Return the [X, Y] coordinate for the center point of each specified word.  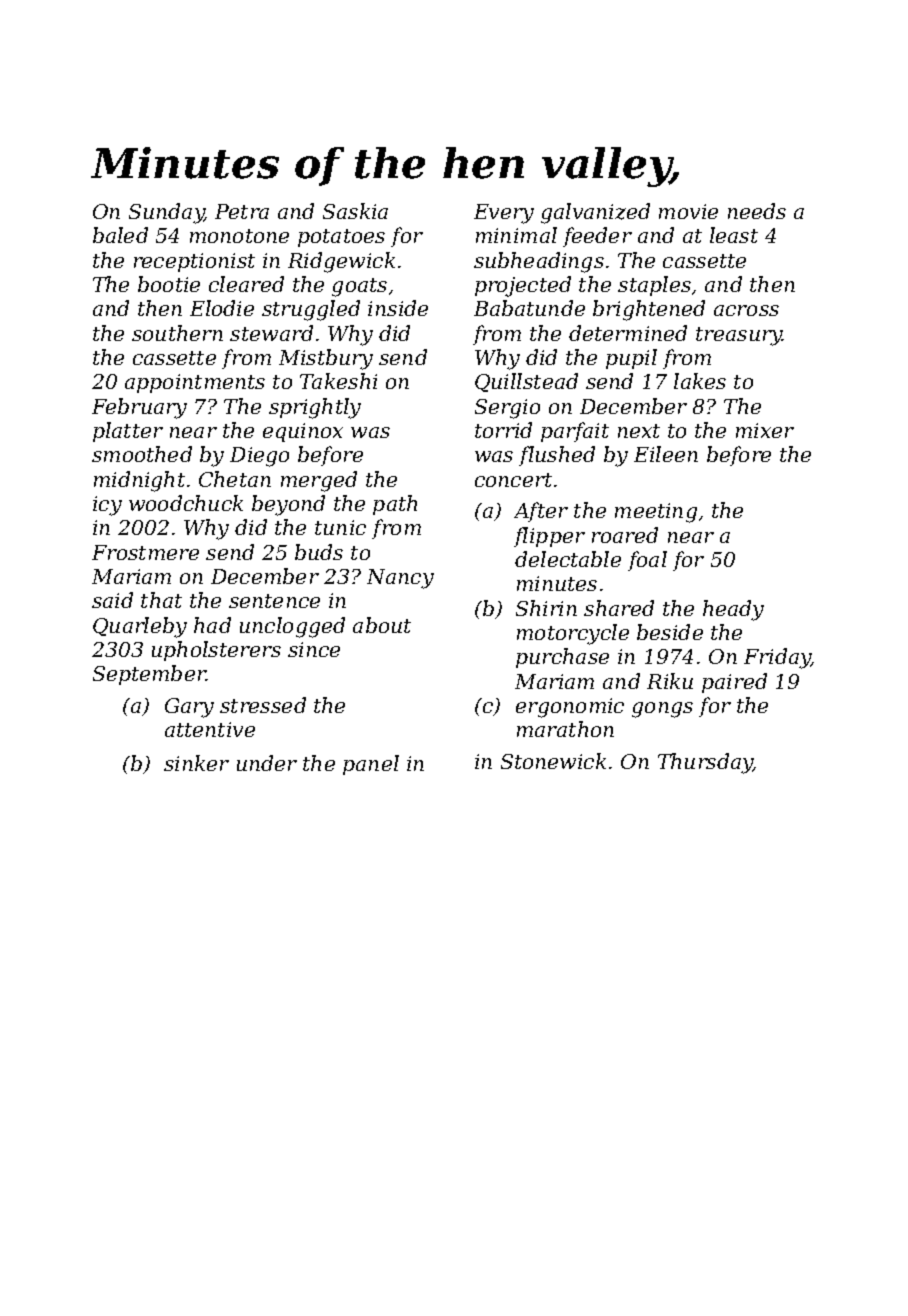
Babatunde [529, 308]
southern [177, 333]
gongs [662, 710]
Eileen [666, 454]
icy [107, 506]
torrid [503, 430]
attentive [210, 729]
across [746, 310]
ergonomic [570, 708]
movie [688, 211]
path [395, 505]
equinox [303, 432]
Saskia [355, 211]
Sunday [167, 213]
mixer [765, 430]
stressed [263, 705]
